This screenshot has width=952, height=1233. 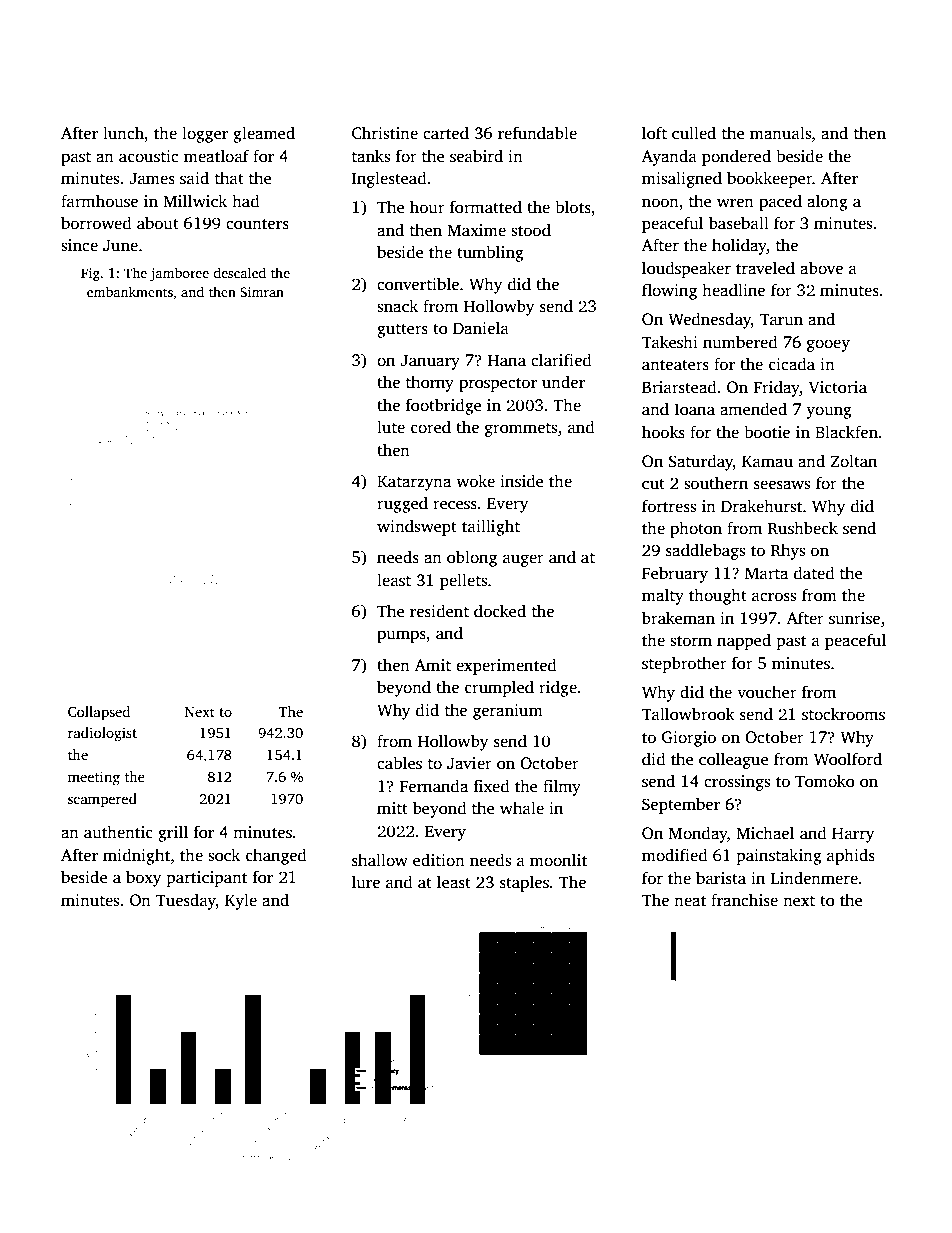 What do you see at coordinates (524, 883) in the screenshot?
I see `staples` at bounding box center [524, 883].
